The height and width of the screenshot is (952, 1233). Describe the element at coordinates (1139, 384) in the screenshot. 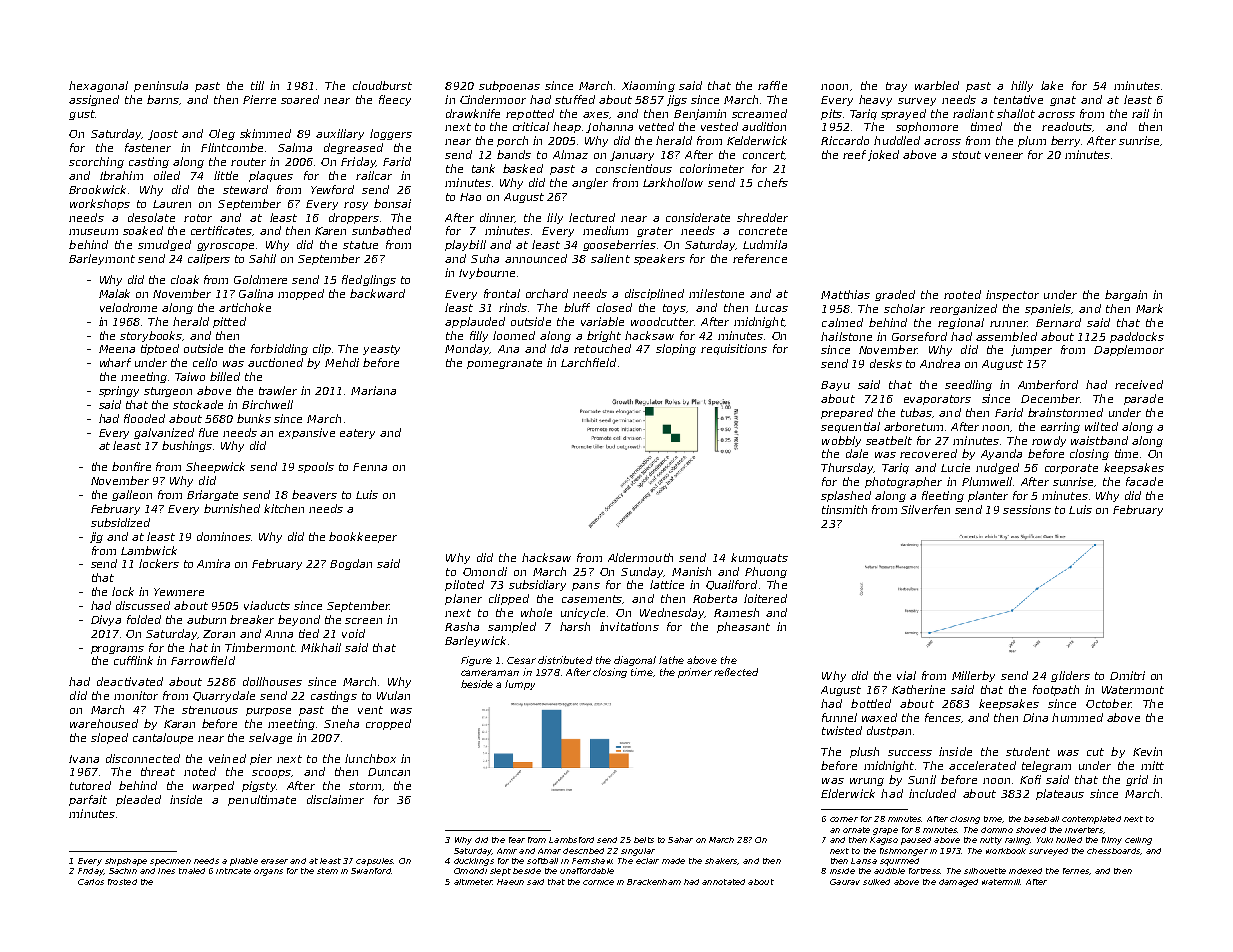

I see `received` at that location.
